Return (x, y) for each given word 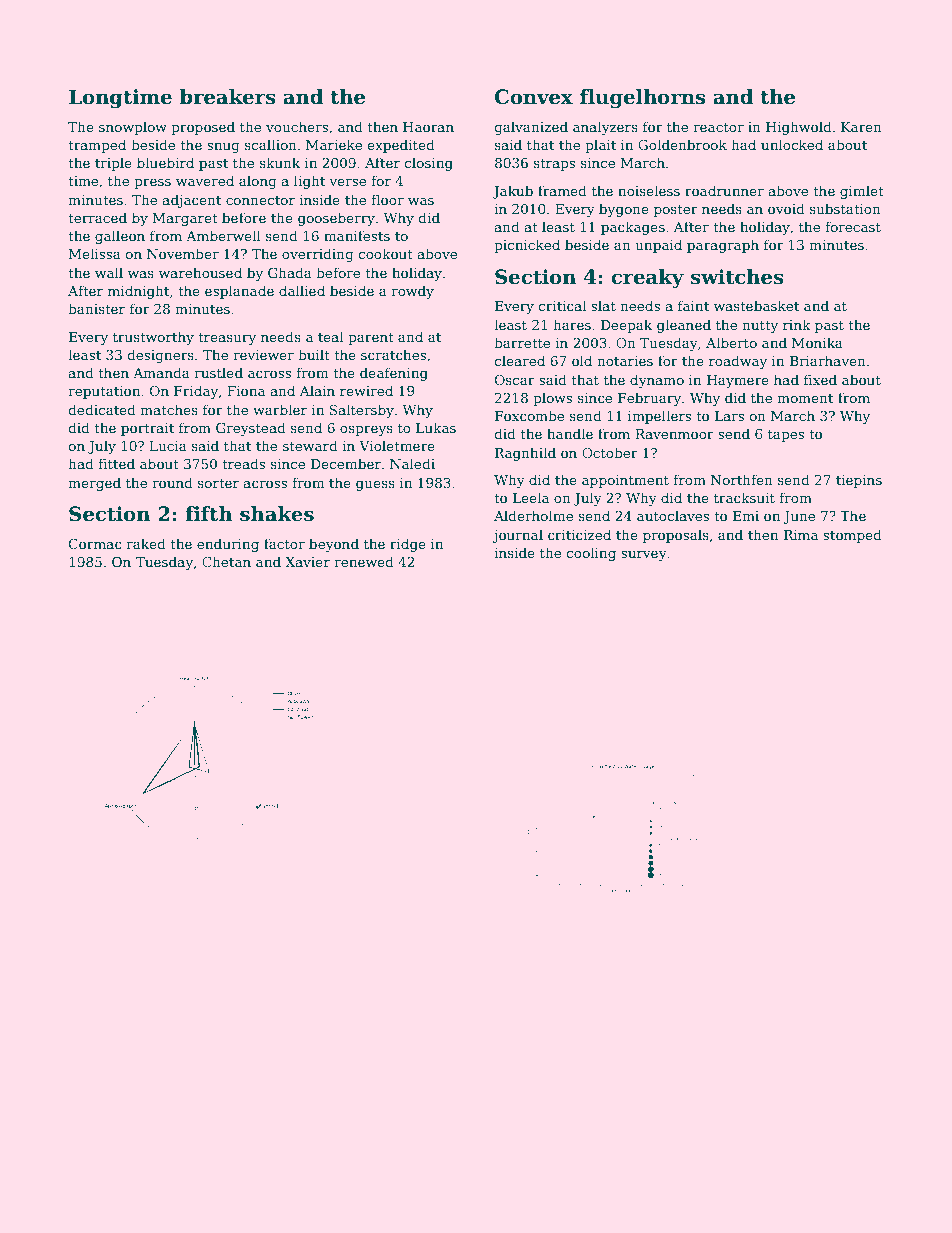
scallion (271, 144)
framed (562, 190)
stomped (852, 536)
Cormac (95, 544)
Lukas (436, 427)
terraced (97, 217)
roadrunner (724, 190)
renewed (364, 561)
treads (243, 463)
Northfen (742, 479)
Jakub (513, 192)
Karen (861, 127)
